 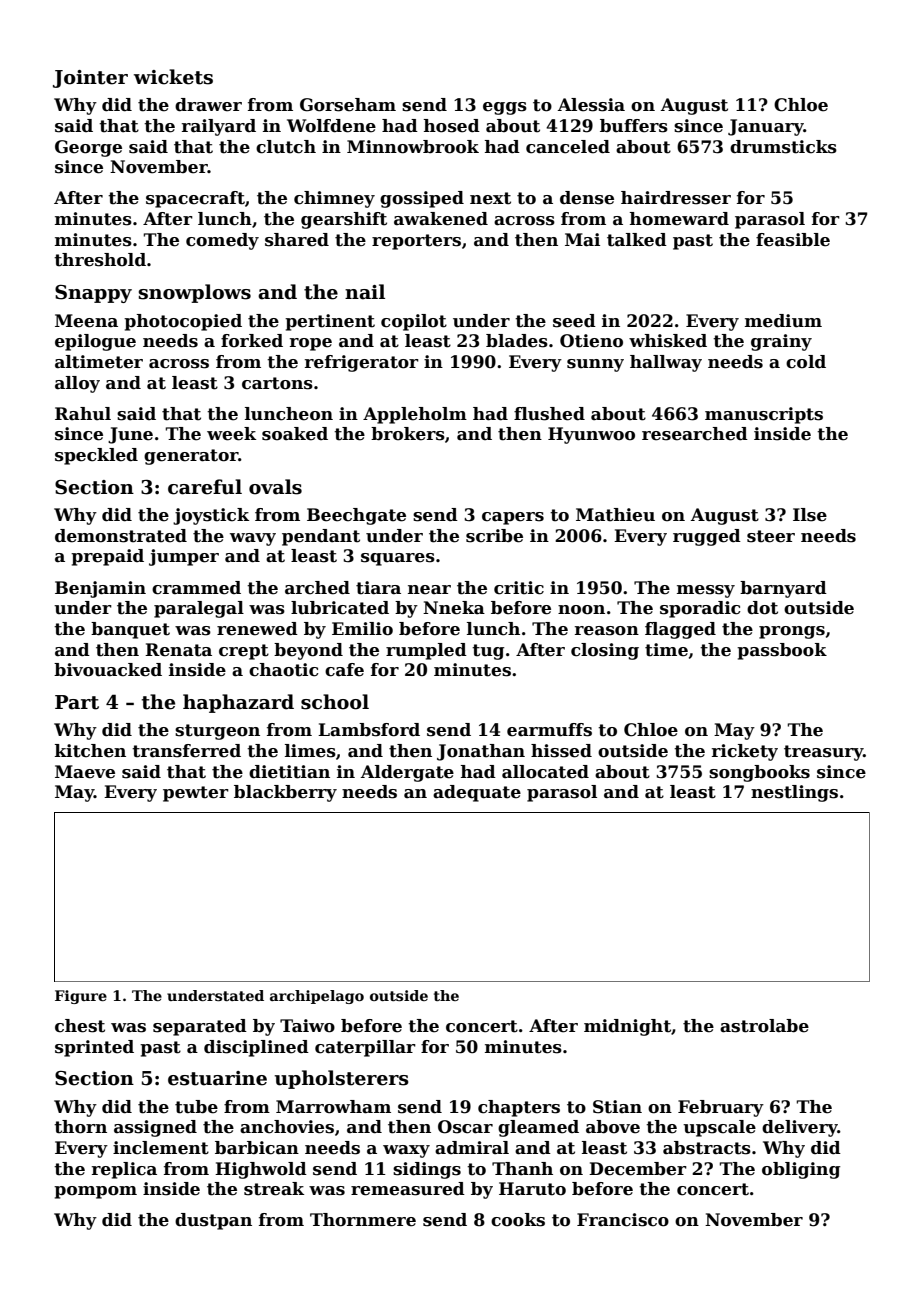 What do you see at coordinates (310, 751) in the screenshot?
I see `limes` at bounding box center [310, 751].
